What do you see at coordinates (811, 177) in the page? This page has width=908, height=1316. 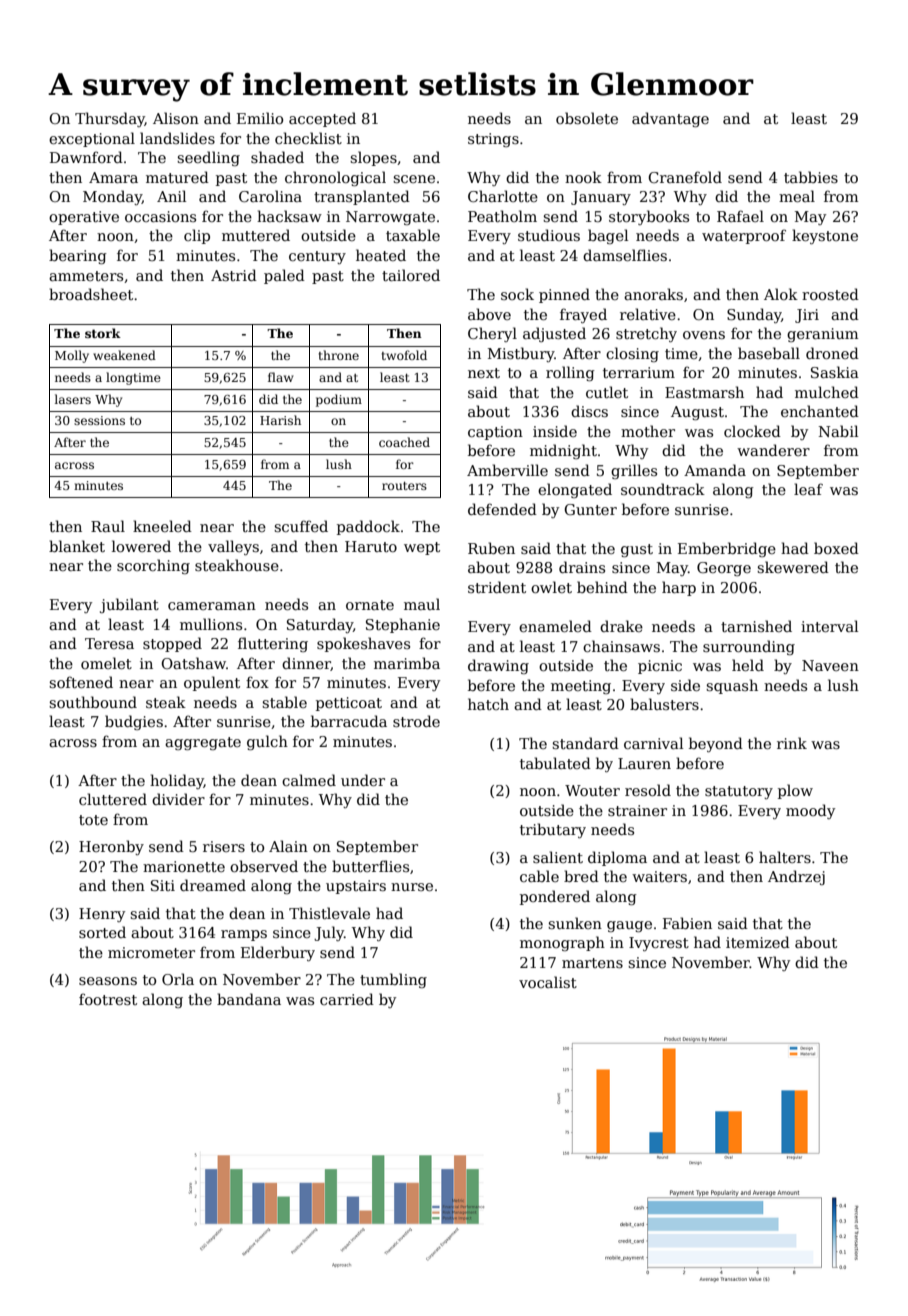 I see `tabbies` at bounding box center [811, 177].
